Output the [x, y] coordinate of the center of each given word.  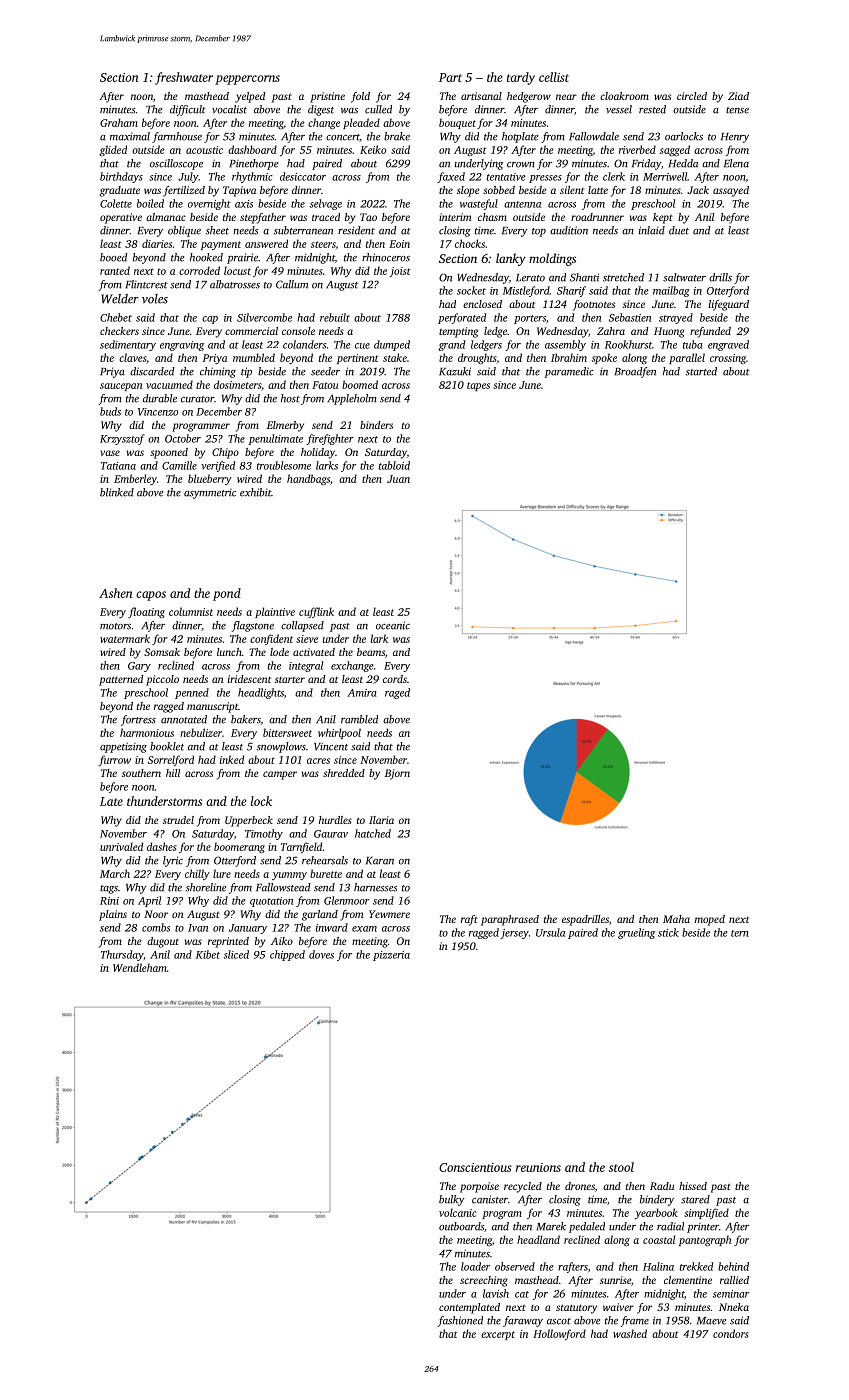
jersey [514, 934]
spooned [169, 453]
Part [450, 77]
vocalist [229, 109]
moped [710, 920]
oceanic [393, 625]
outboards [461, 1226]
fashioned [460, 1321]
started [701, 371]
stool [621, 1167]
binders [376, 425]
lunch [229, 652]
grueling [636, 933]
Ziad [738, 96]
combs [156, 927]
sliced [236, 954]
